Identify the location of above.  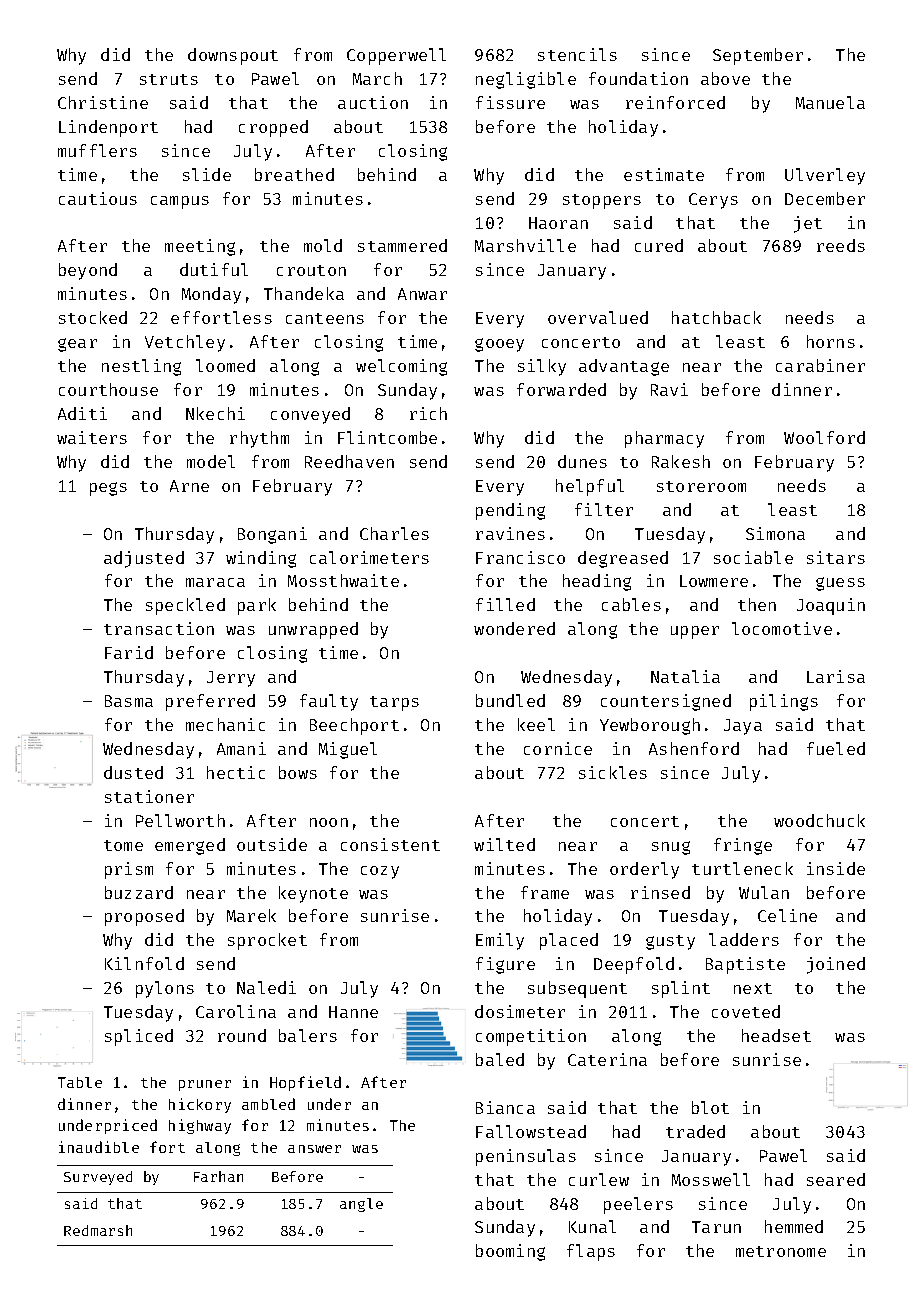
(725, 78).
